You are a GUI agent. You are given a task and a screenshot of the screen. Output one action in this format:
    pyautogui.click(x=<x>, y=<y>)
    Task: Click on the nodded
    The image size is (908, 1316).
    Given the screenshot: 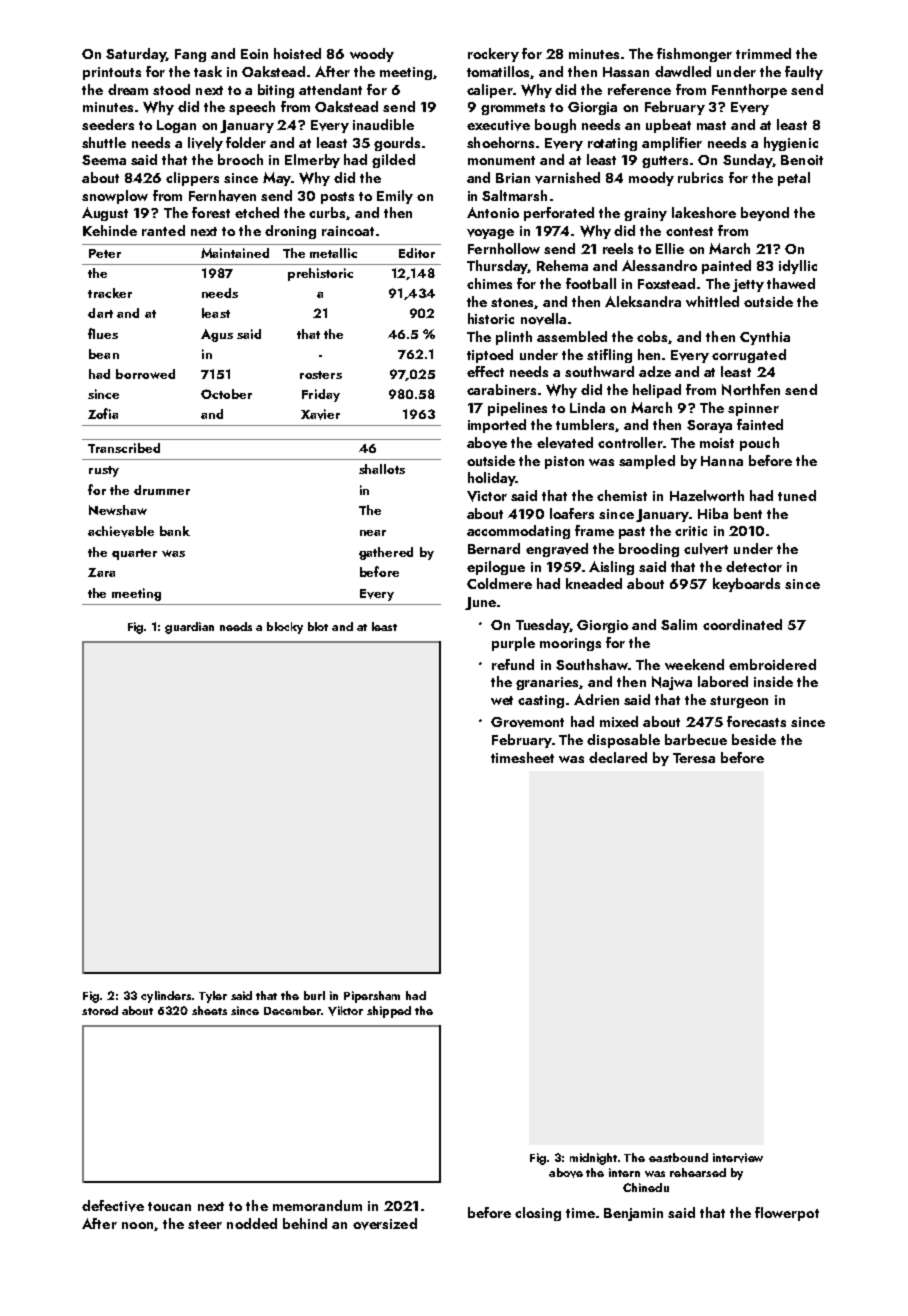 What is the action you would take?
    pyautogui.click(x=252, y=1223)
